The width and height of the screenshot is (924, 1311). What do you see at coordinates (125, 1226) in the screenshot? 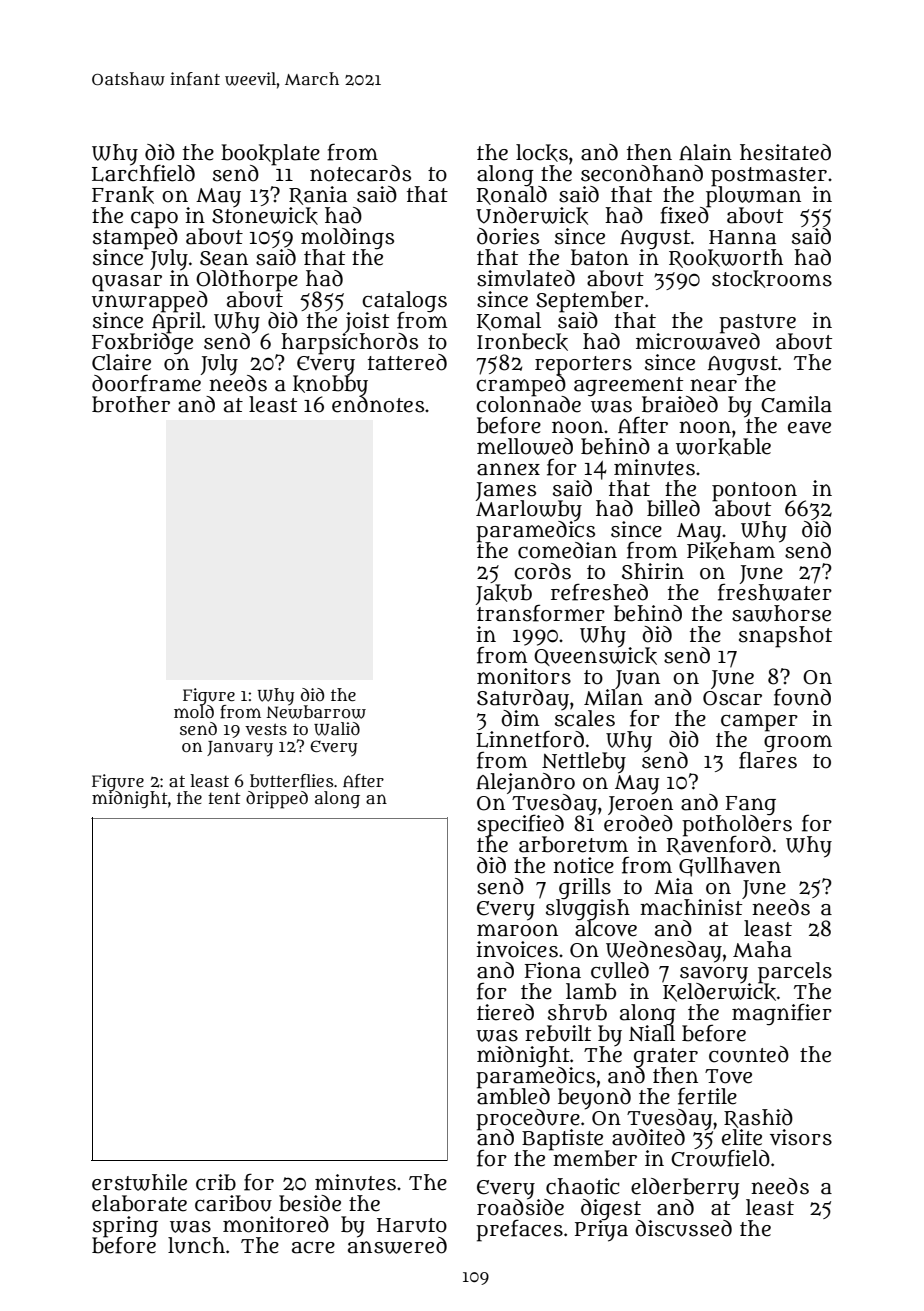
I see `spring` at bounding box center [125, 1226].
